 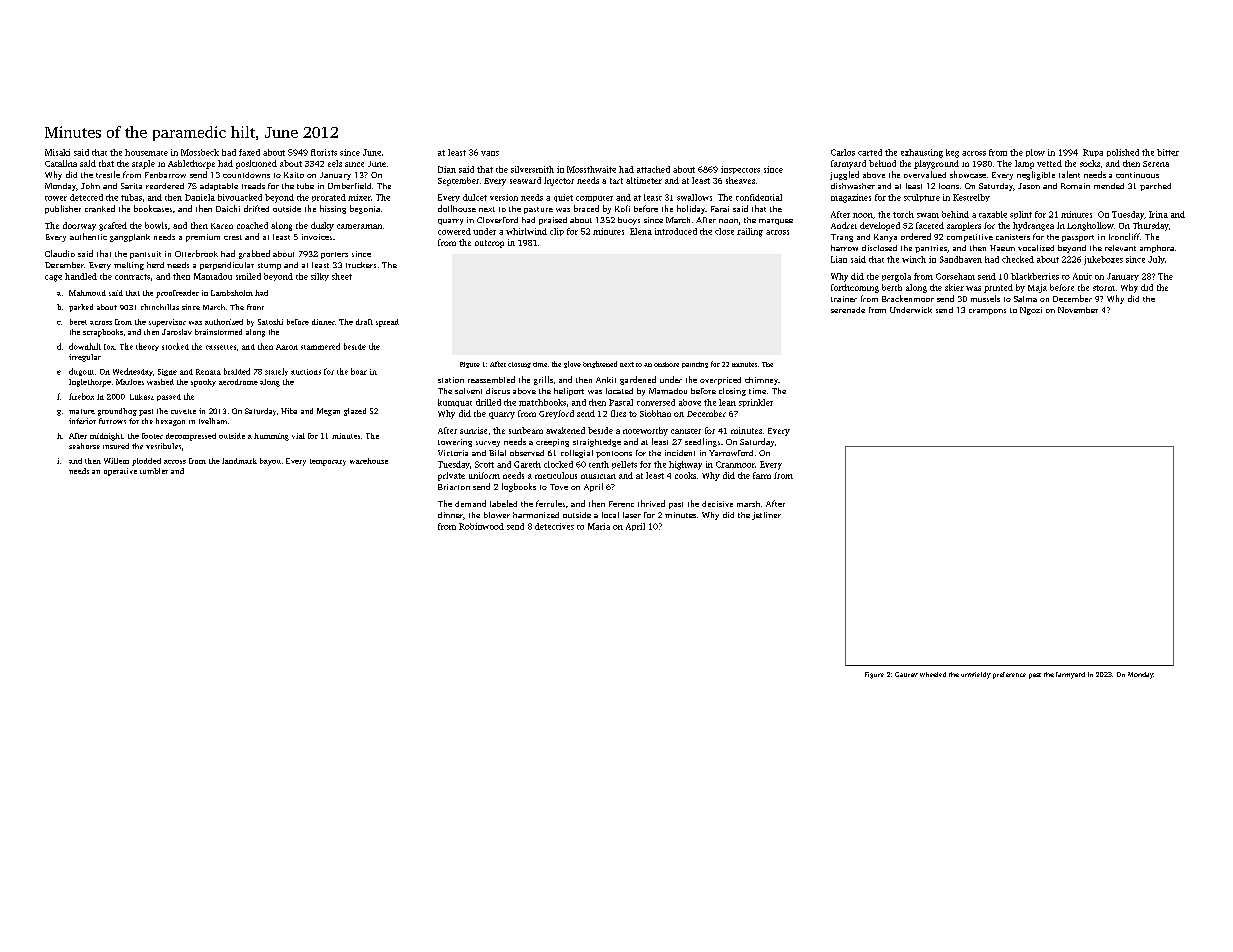 What do you see at coordinates (1123, 153) in the page?
I see `polished` at bounding box center [1123, 153].
